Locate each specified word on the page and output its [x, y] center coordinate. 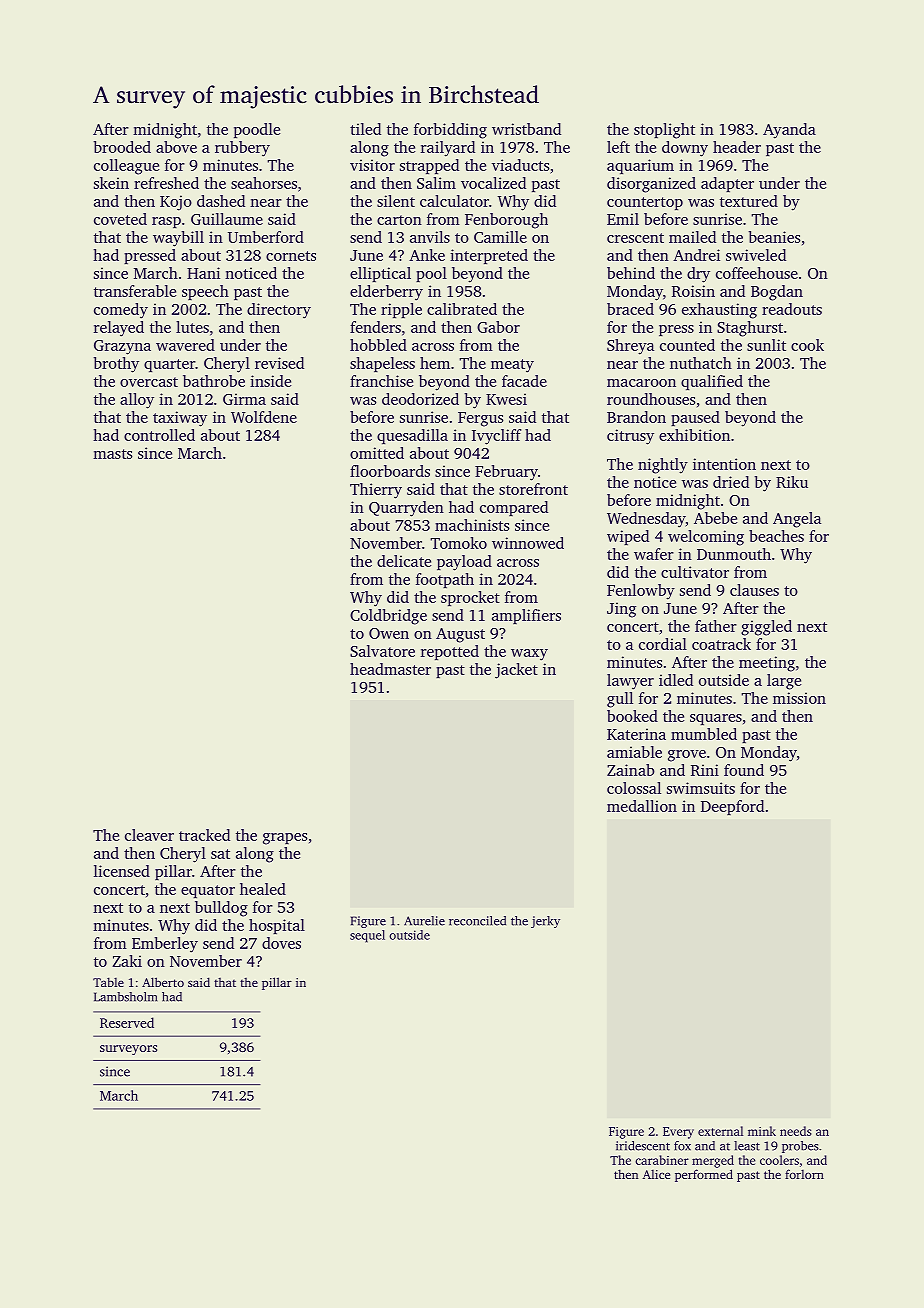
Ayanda [789, 131]
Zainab [631, 770]
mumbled [704, 734]
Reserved [127, 1022]
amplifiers [526, 616]
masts [112, 454]
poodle [257, 130]
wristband [526, 129]
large [784, 682]
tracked [204, 835]
